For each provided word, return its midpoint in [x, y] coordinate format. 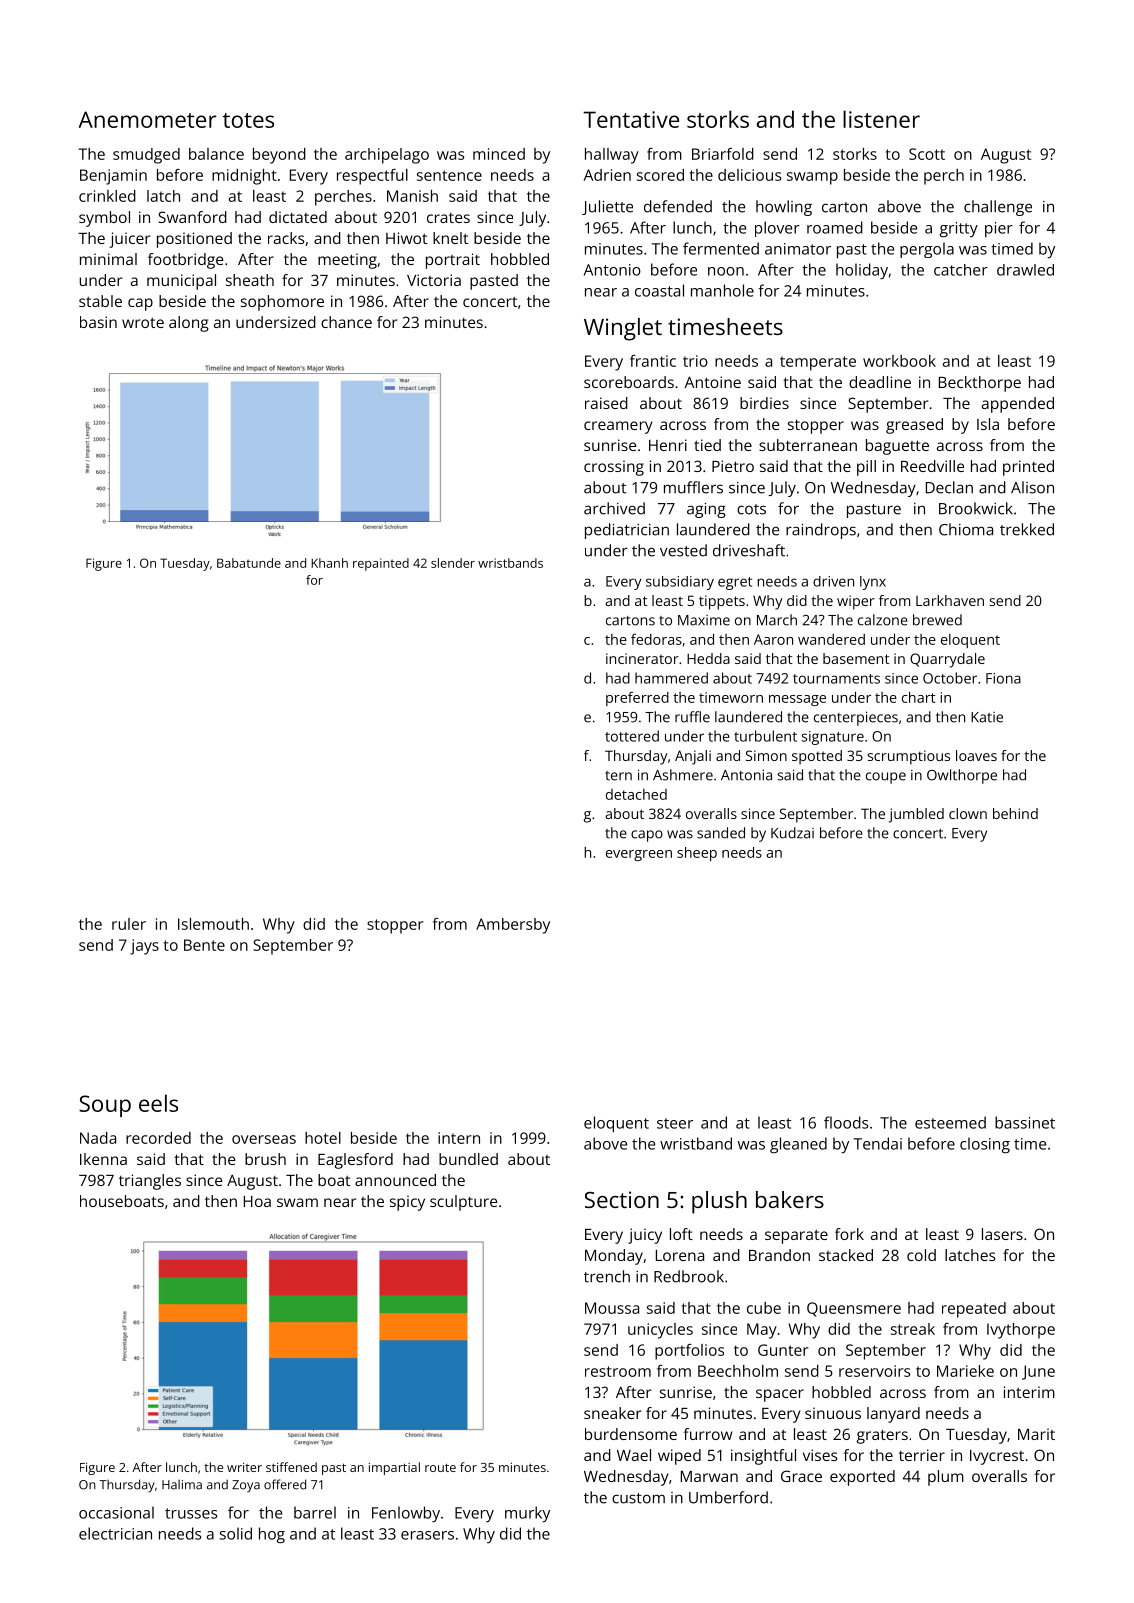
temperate [818, 363]
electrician [115, 1533]
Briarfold [723, 154]
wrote [143, 323]
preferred [637, 698]
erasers [427, 1535]
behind [1015, 813]
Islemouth [213, 924]
